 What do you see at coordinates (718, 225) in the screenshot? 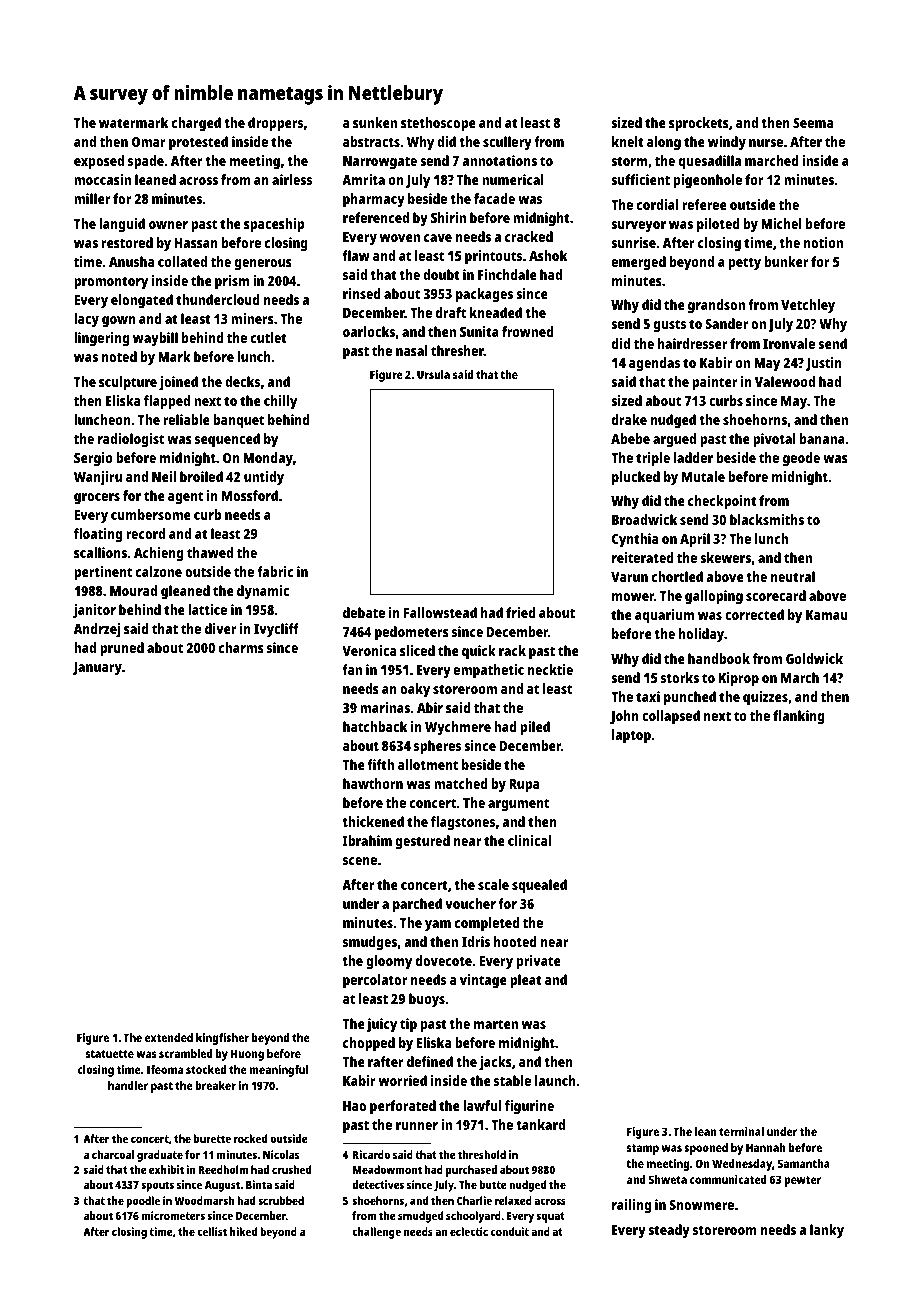
I see `piloted` at bounding box center [718, 225].
